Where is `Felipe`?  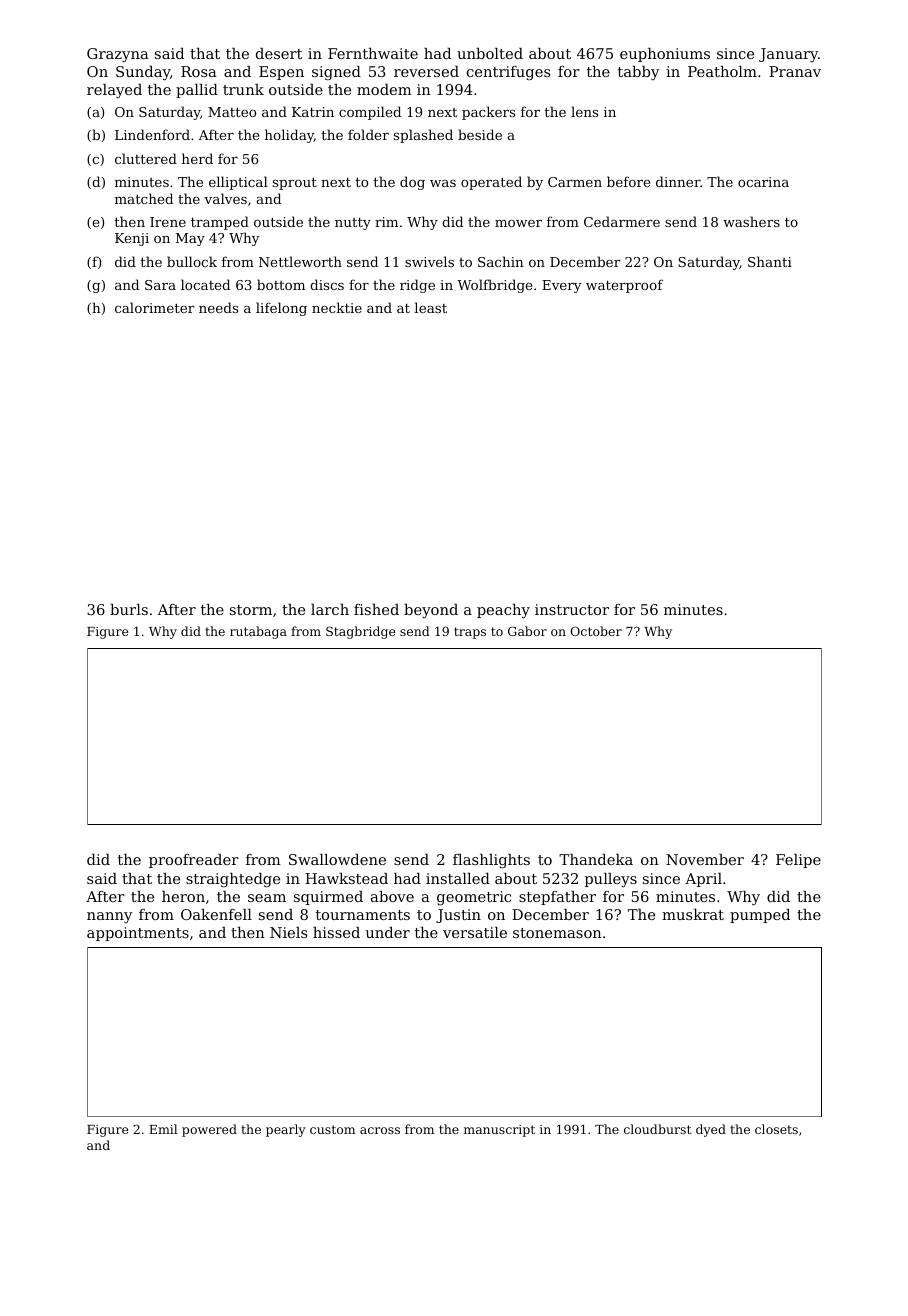 Felipe is located at coordinates (798, 861).
